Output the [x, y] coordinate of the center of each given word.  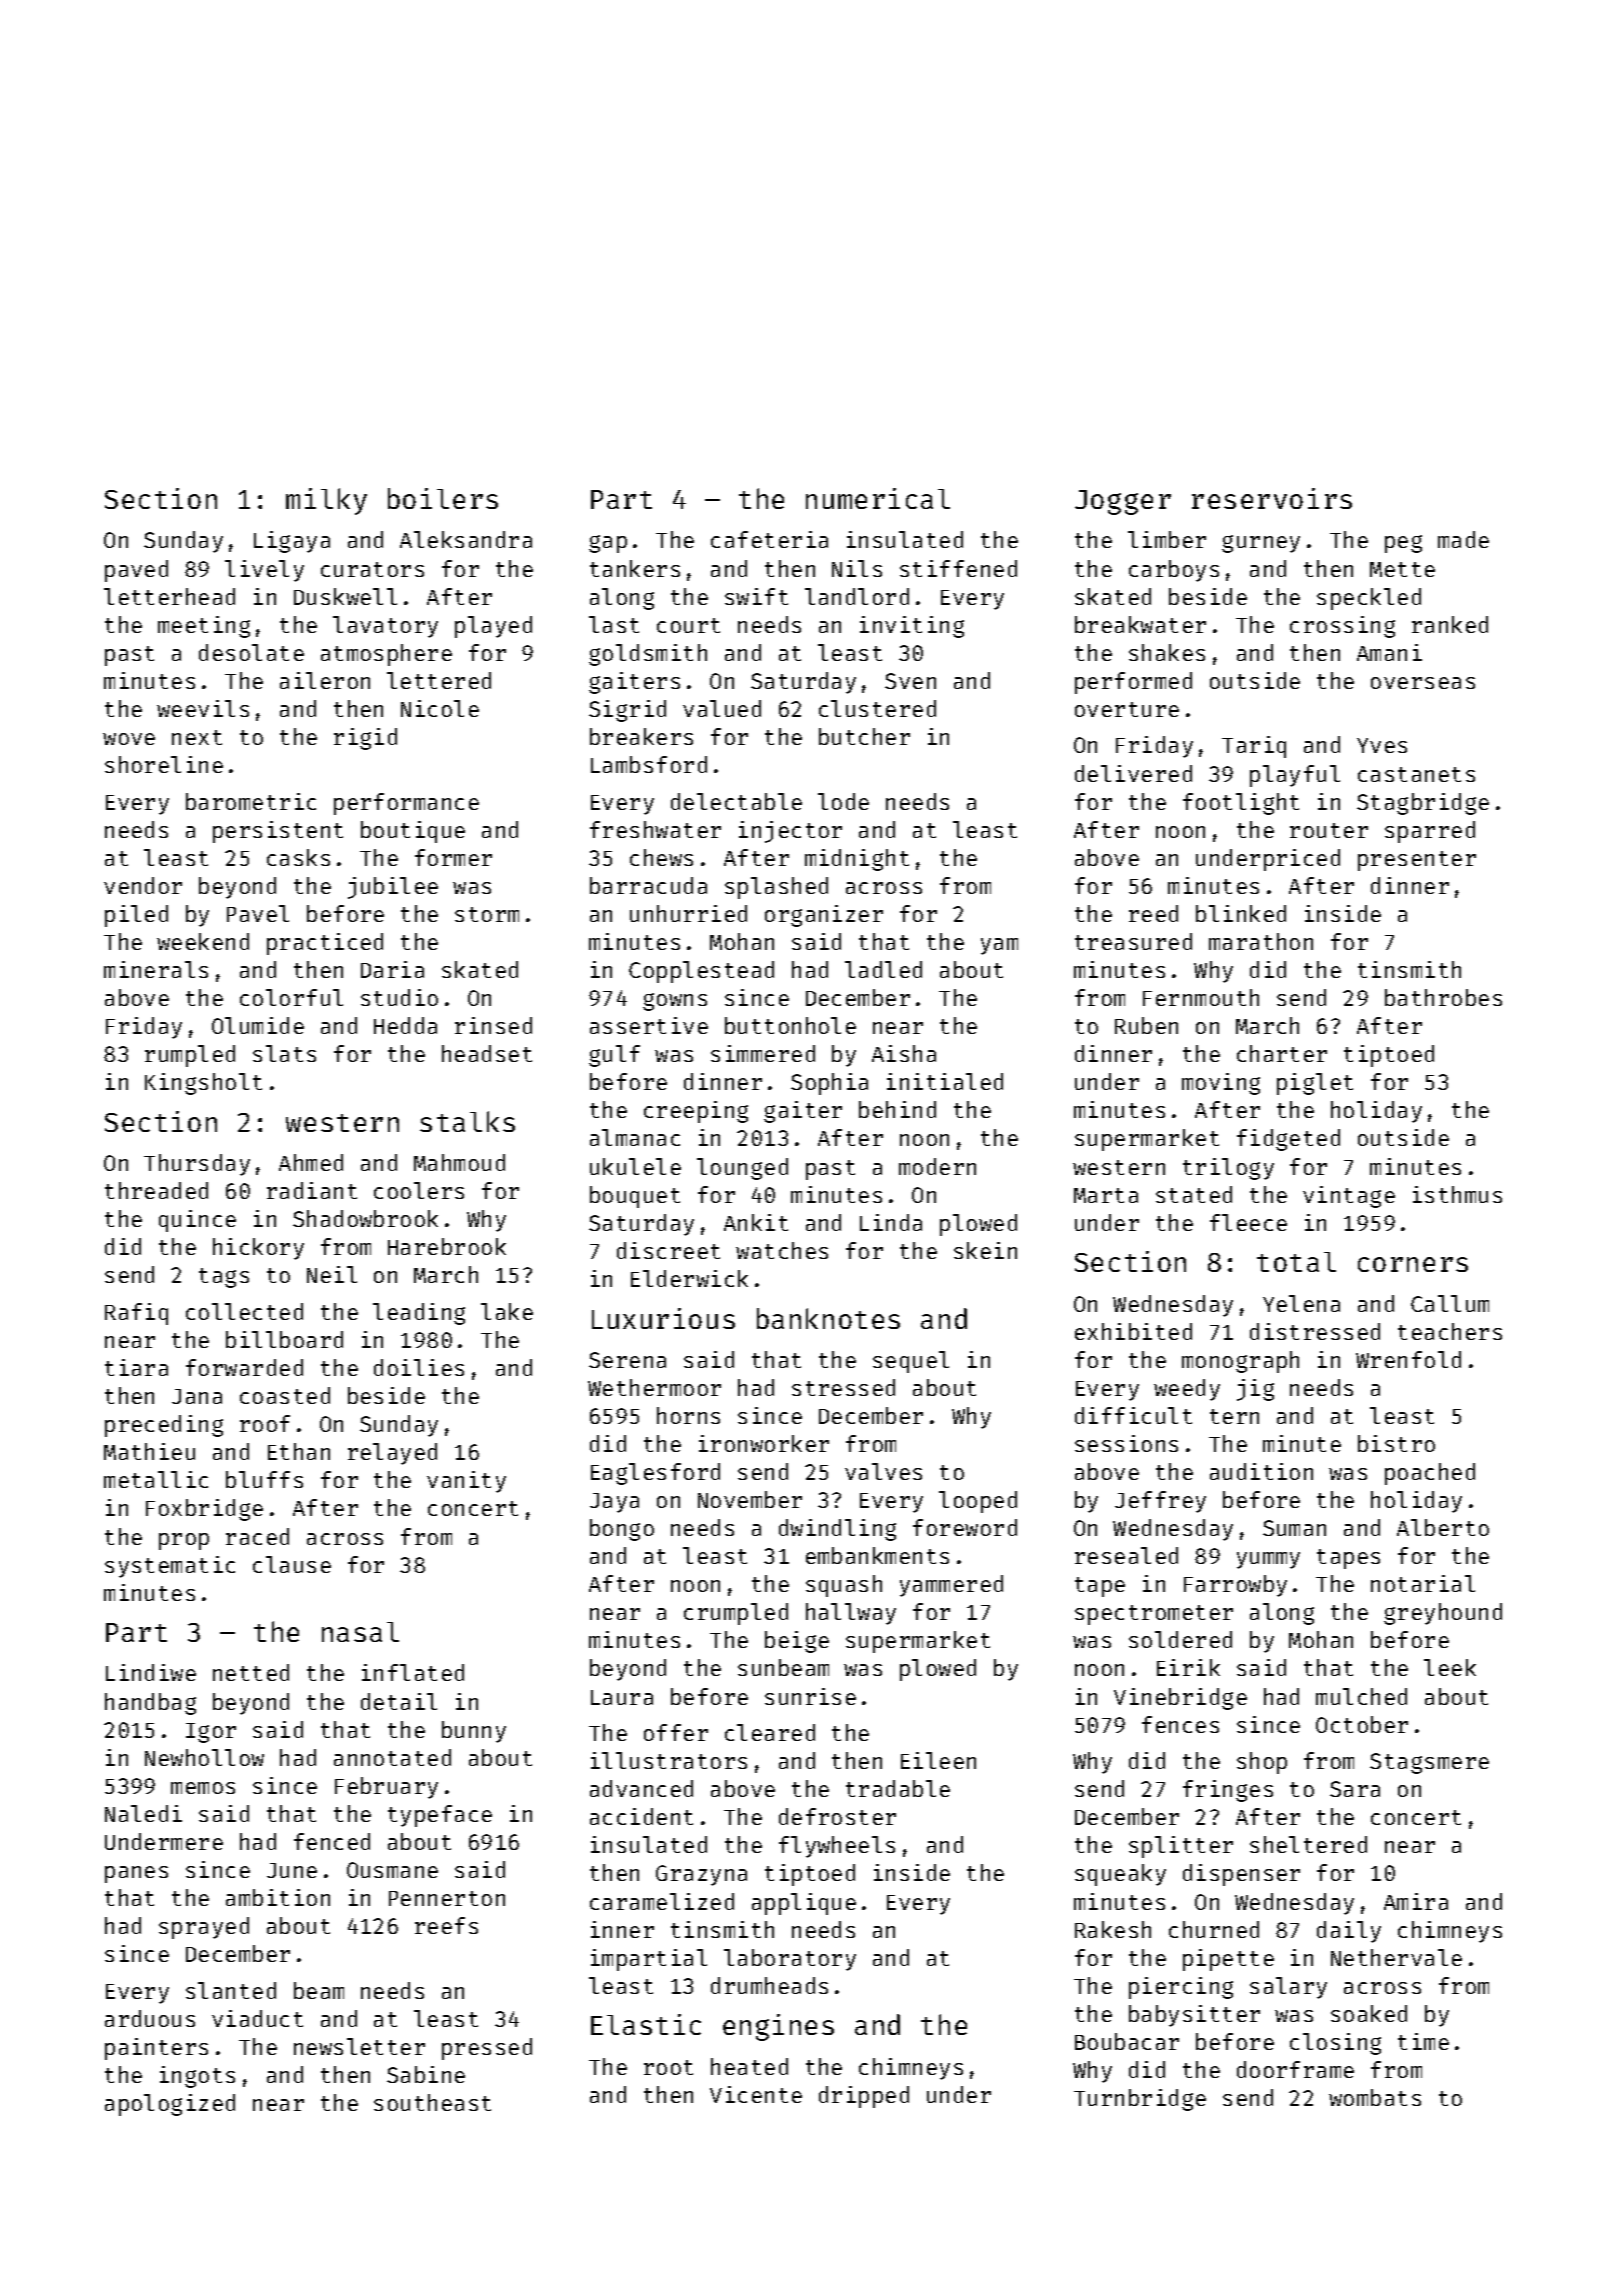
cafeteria [769, 539]
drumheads [769, 1985]
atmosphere [386, 655]
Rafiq [136, 1314]
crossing [1342, 627]
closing [1335, 2044]
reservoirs [1272, 498]
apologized [170, 2105]
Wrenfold [1408, 1359]
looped [978, 1502]
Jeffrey [1160, 1502]
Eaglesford [655, 1474]
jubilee [393, 888]
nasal [360, 1632]
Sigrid [627, 711]
